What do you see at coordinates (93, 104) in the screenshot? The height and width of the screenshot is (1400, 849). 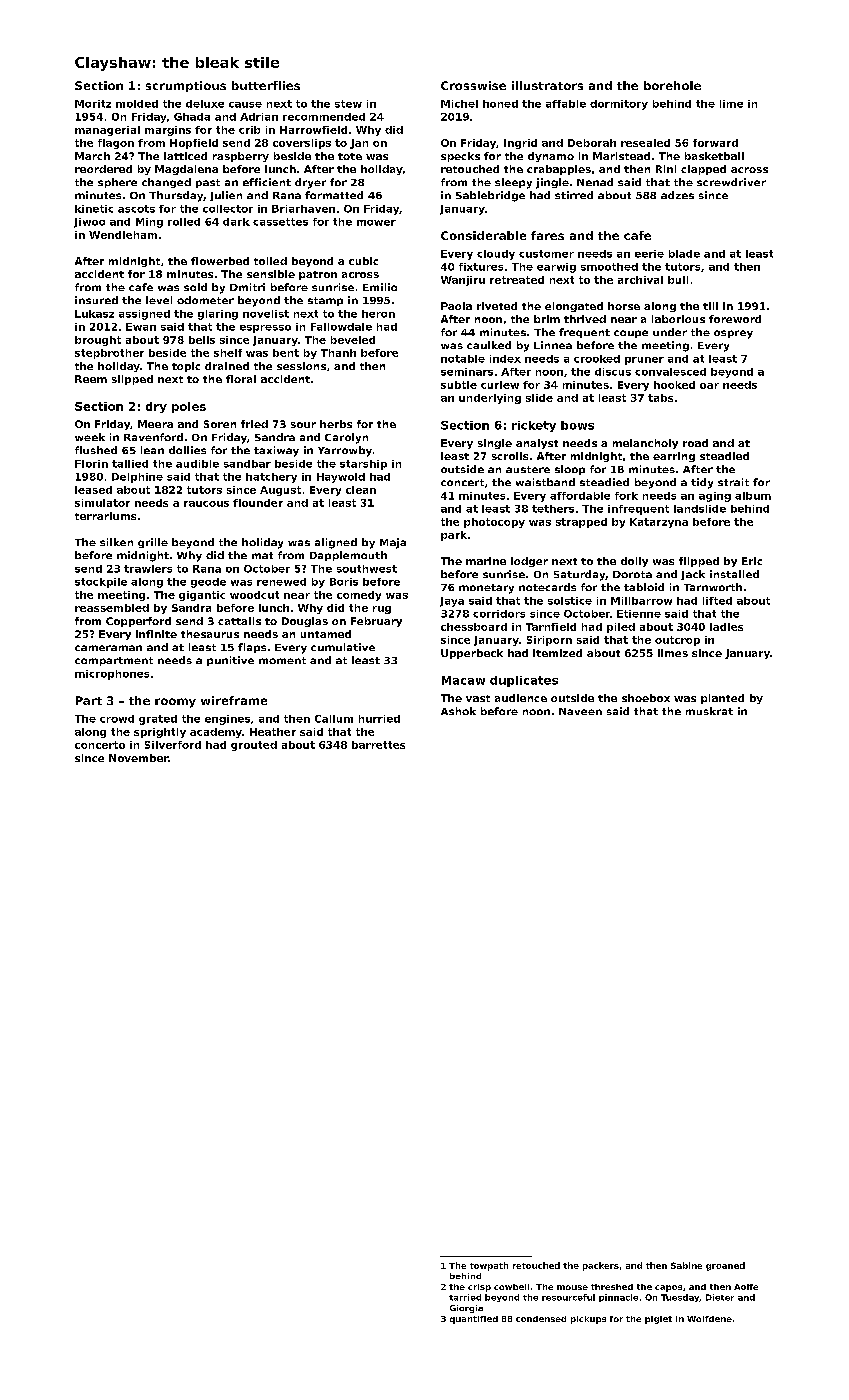 I see `Moritz` at bounding box center [93, 104].
